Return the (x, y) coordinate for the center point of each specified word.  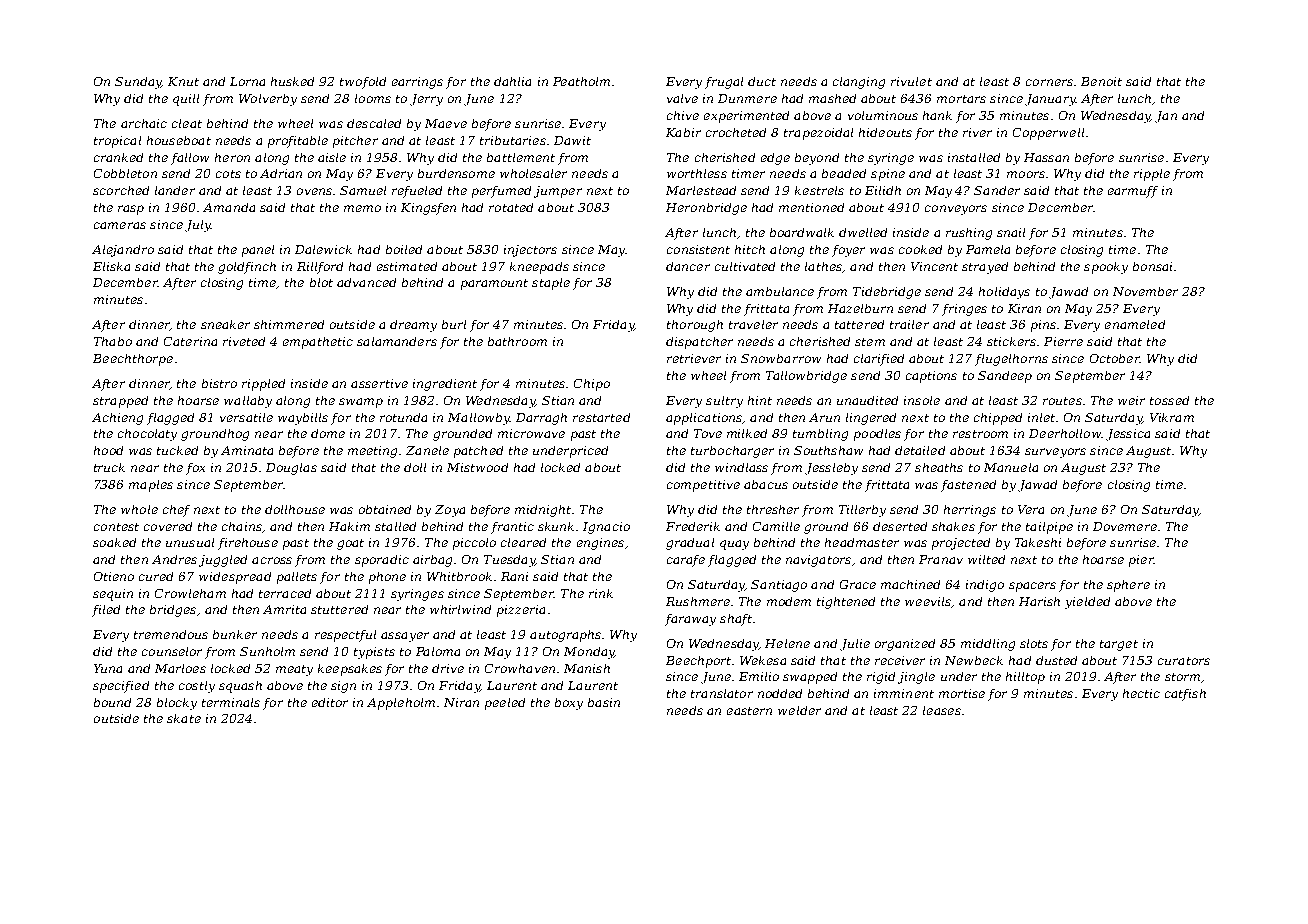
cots (228, 174)
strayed (985, 268)
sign (343, 687)
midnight (543, 511)
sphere (1128, 586)
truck (109, 467)
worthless (697, 173)
